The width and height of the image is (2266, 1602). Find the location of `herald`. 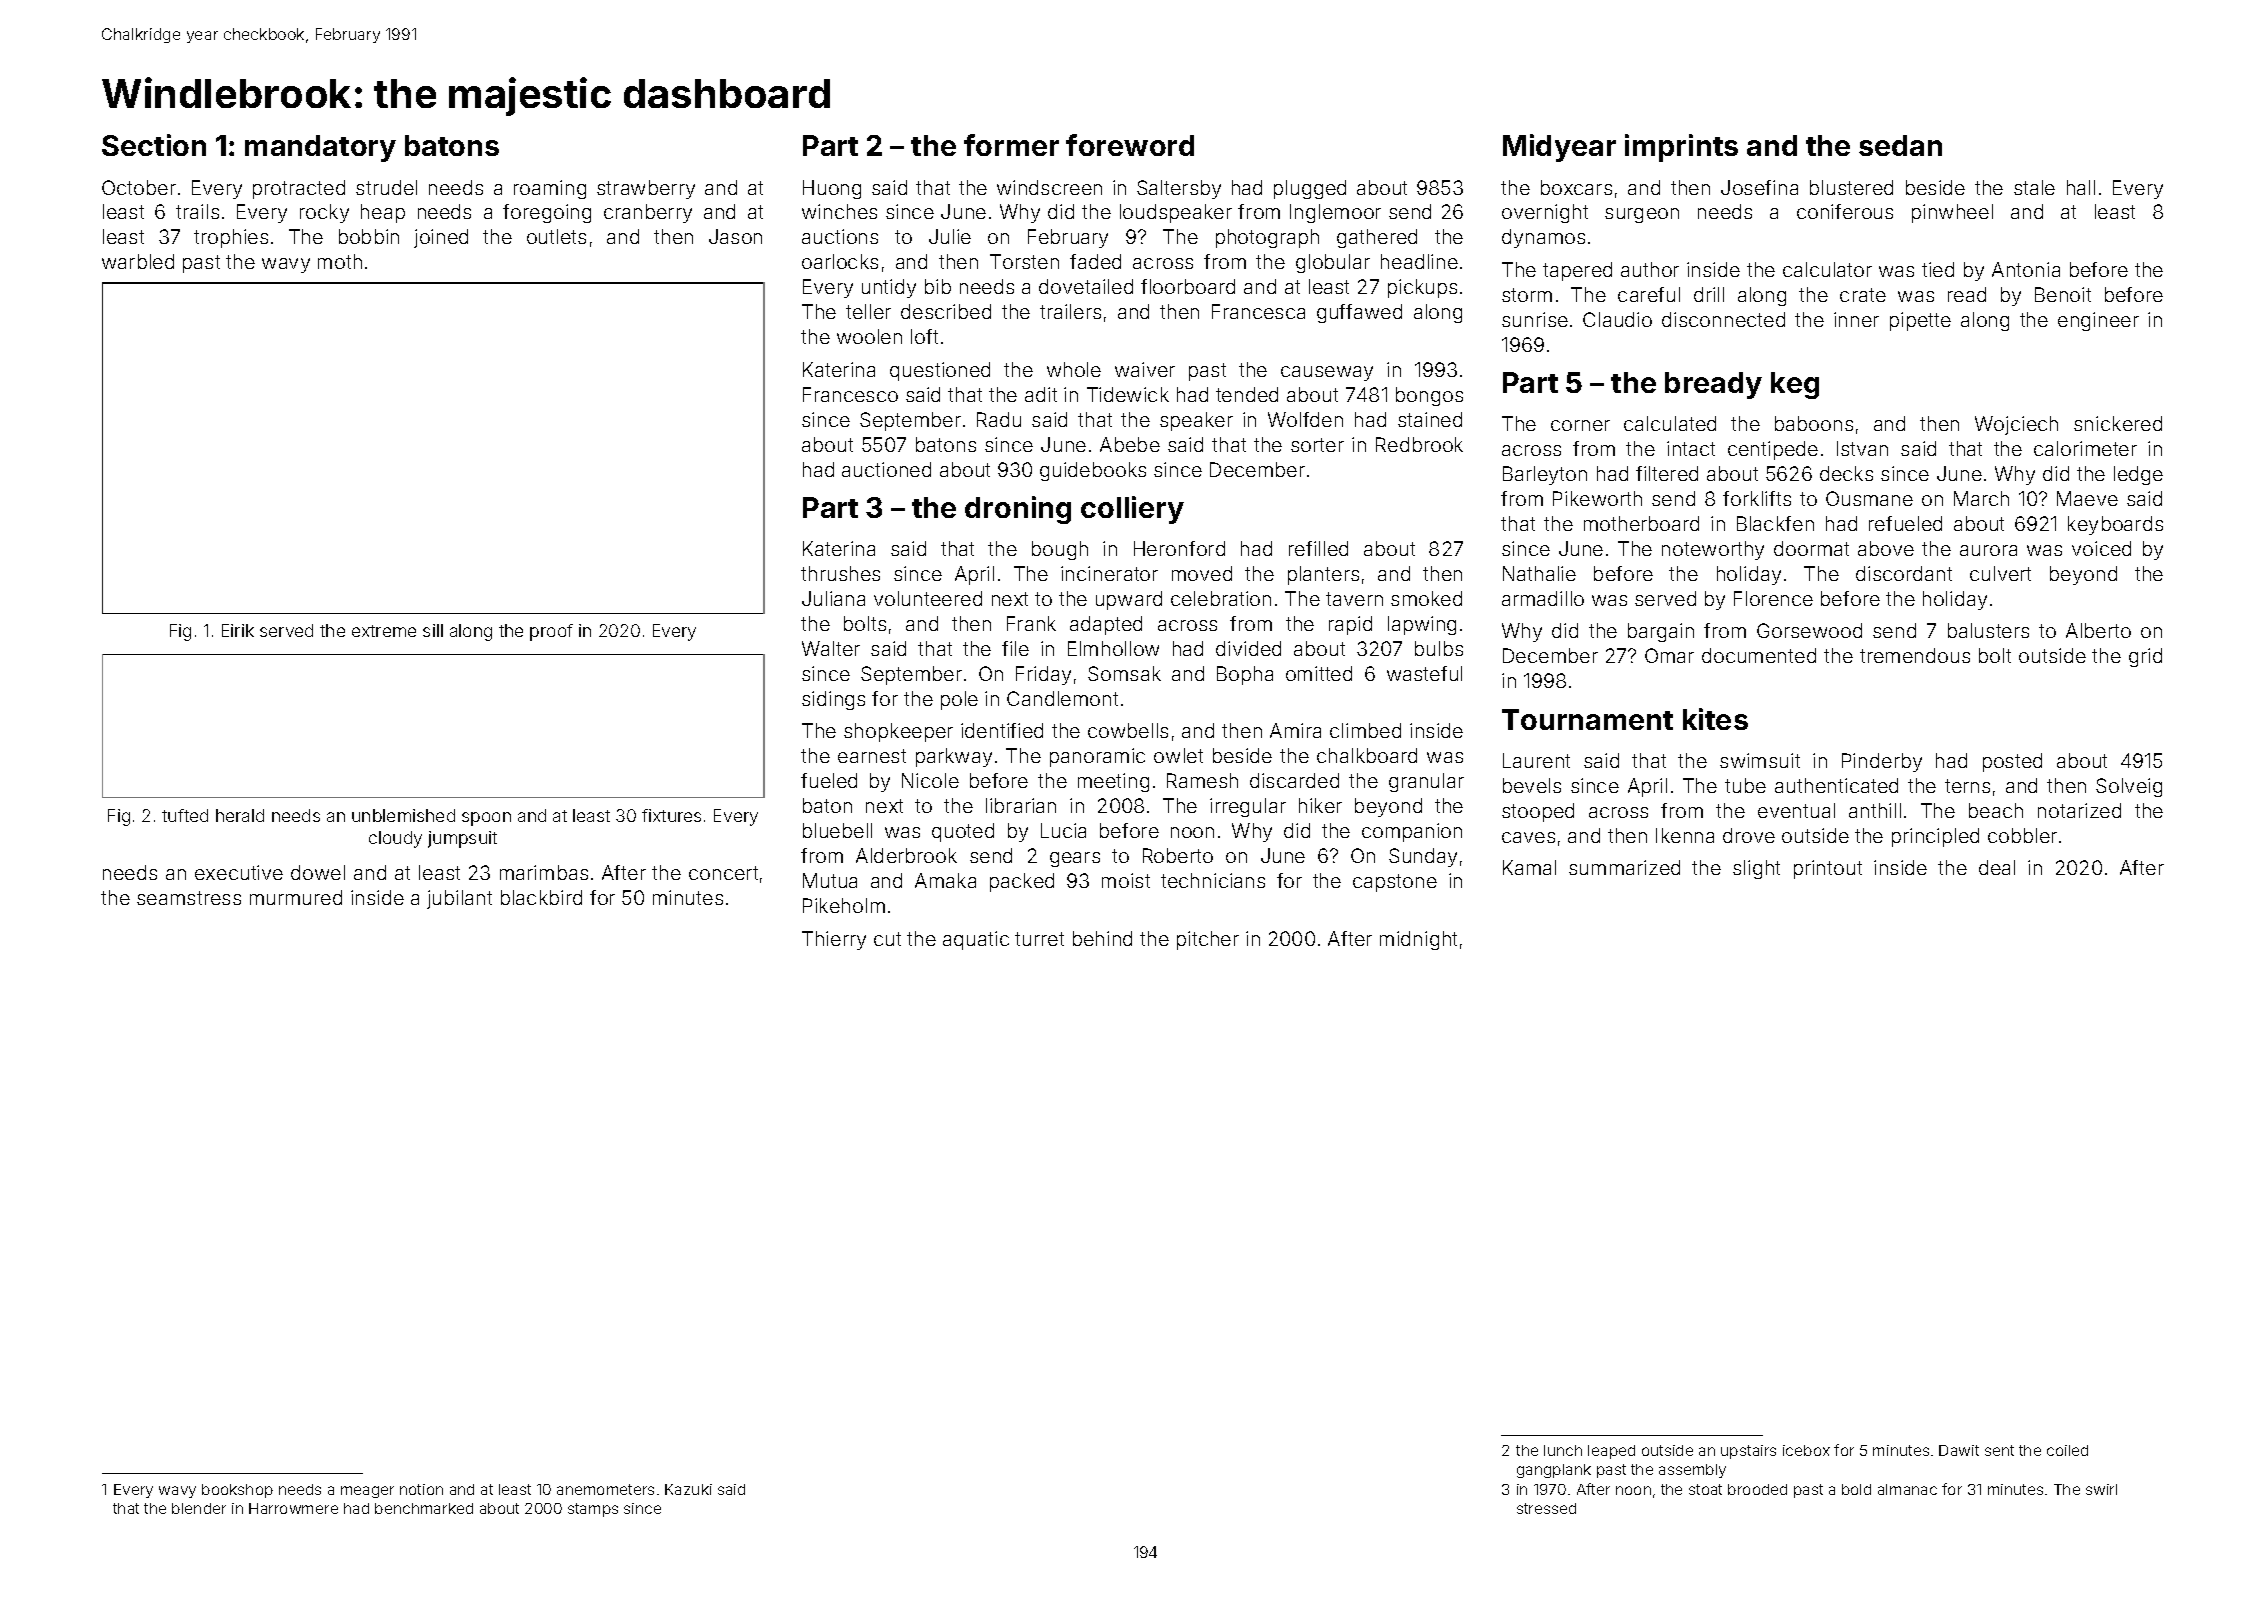

herald is located at coordinates (240, 815).
